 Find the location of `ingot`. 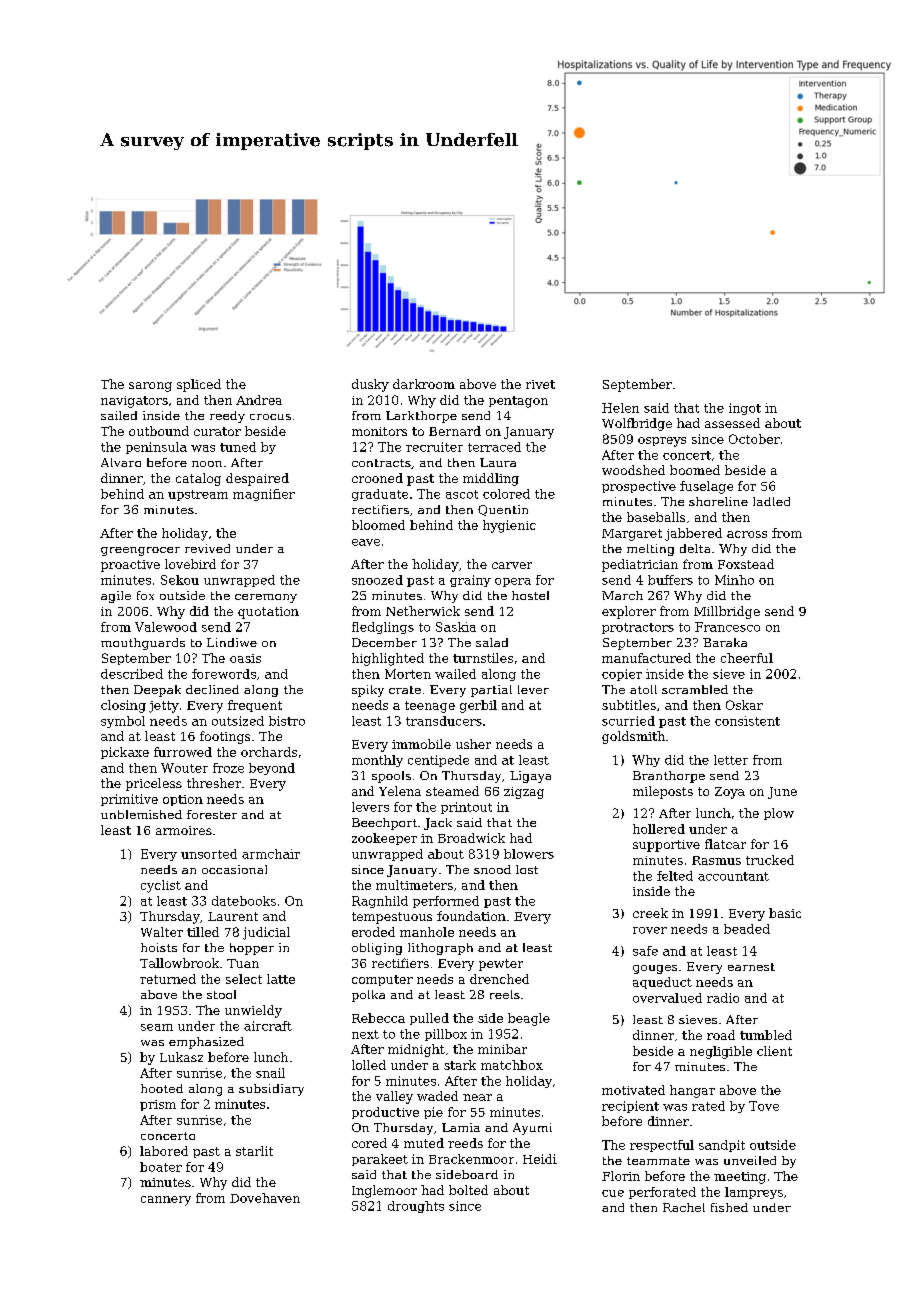

ingot is located at coordinates (745, 409).
